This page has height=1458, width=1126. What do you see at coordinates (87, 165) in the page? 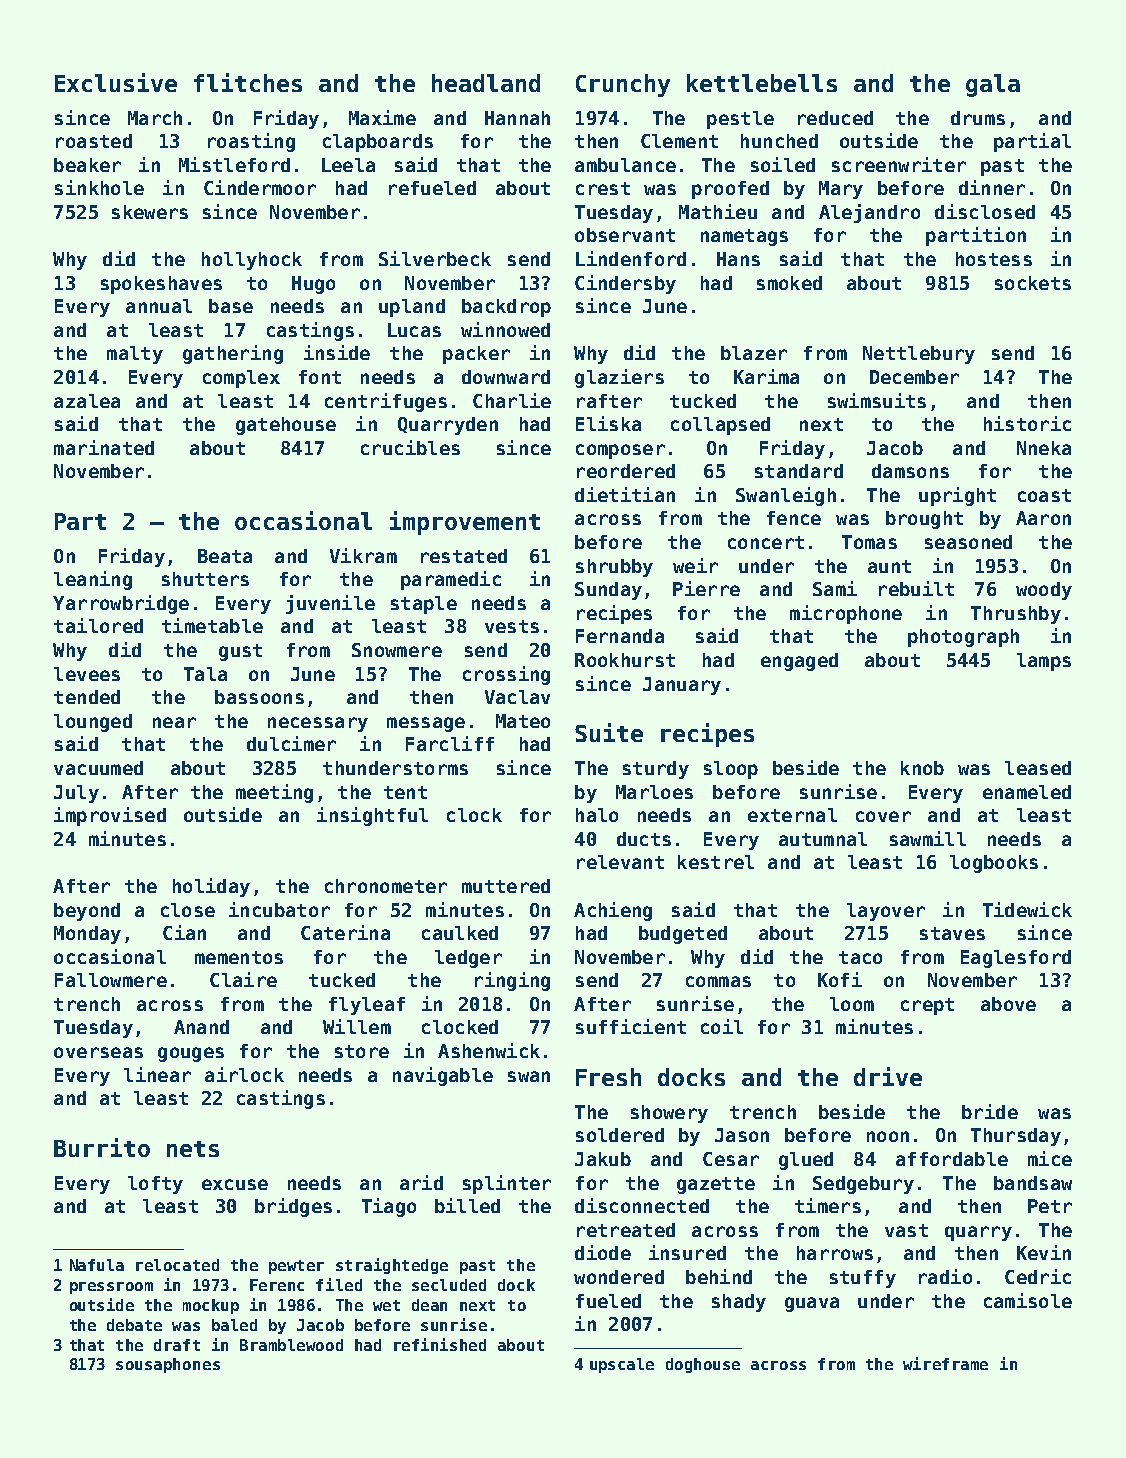
I see `beaker` at bounding box center [87, 165].
